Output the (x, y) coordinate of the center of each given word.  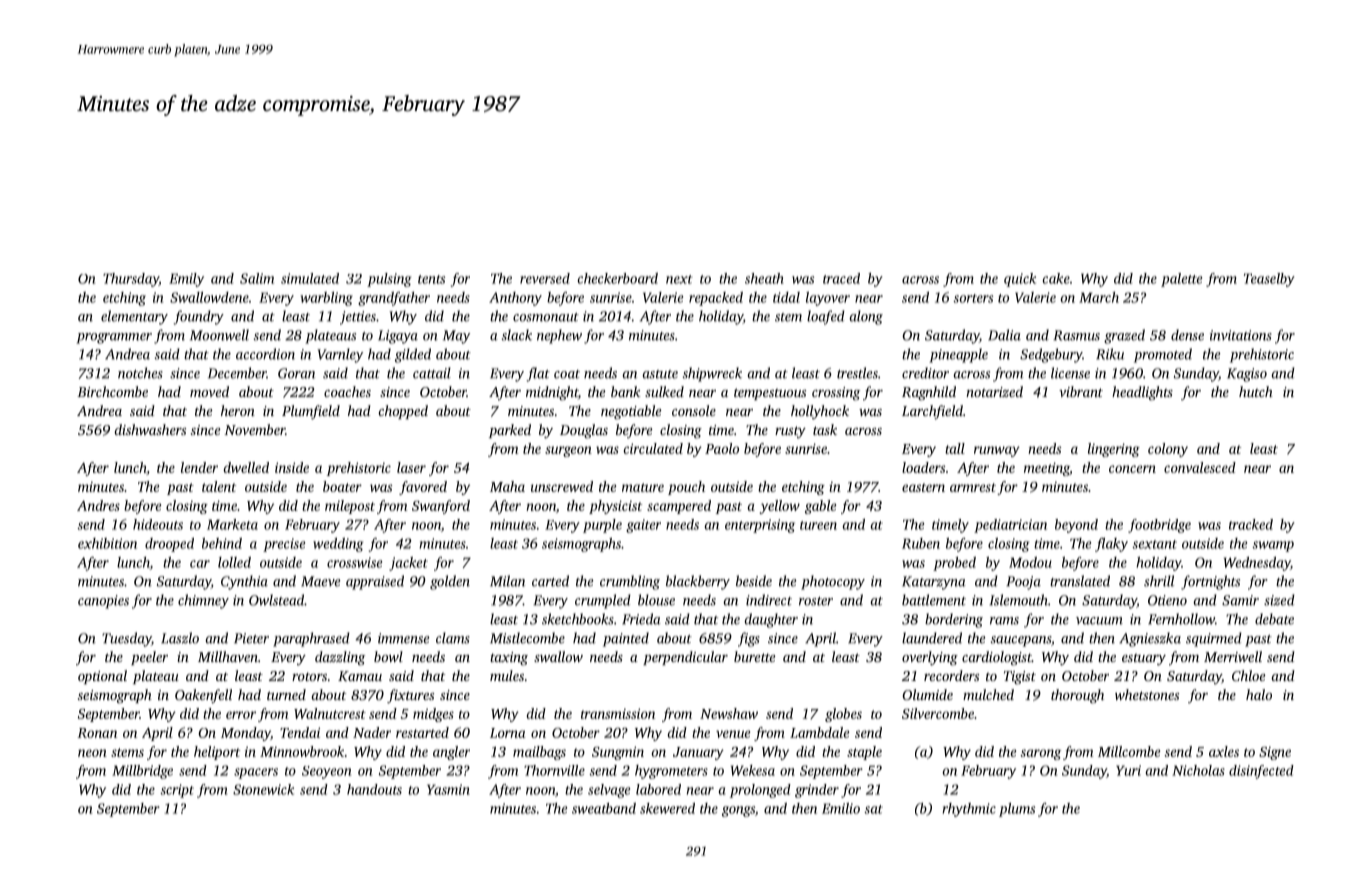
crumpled (603, 601)
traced (841, 278)
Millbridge (142, 772)
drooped (169, 545)
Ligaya (398, 337)
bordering (954, 620)
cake (1056, 278)
